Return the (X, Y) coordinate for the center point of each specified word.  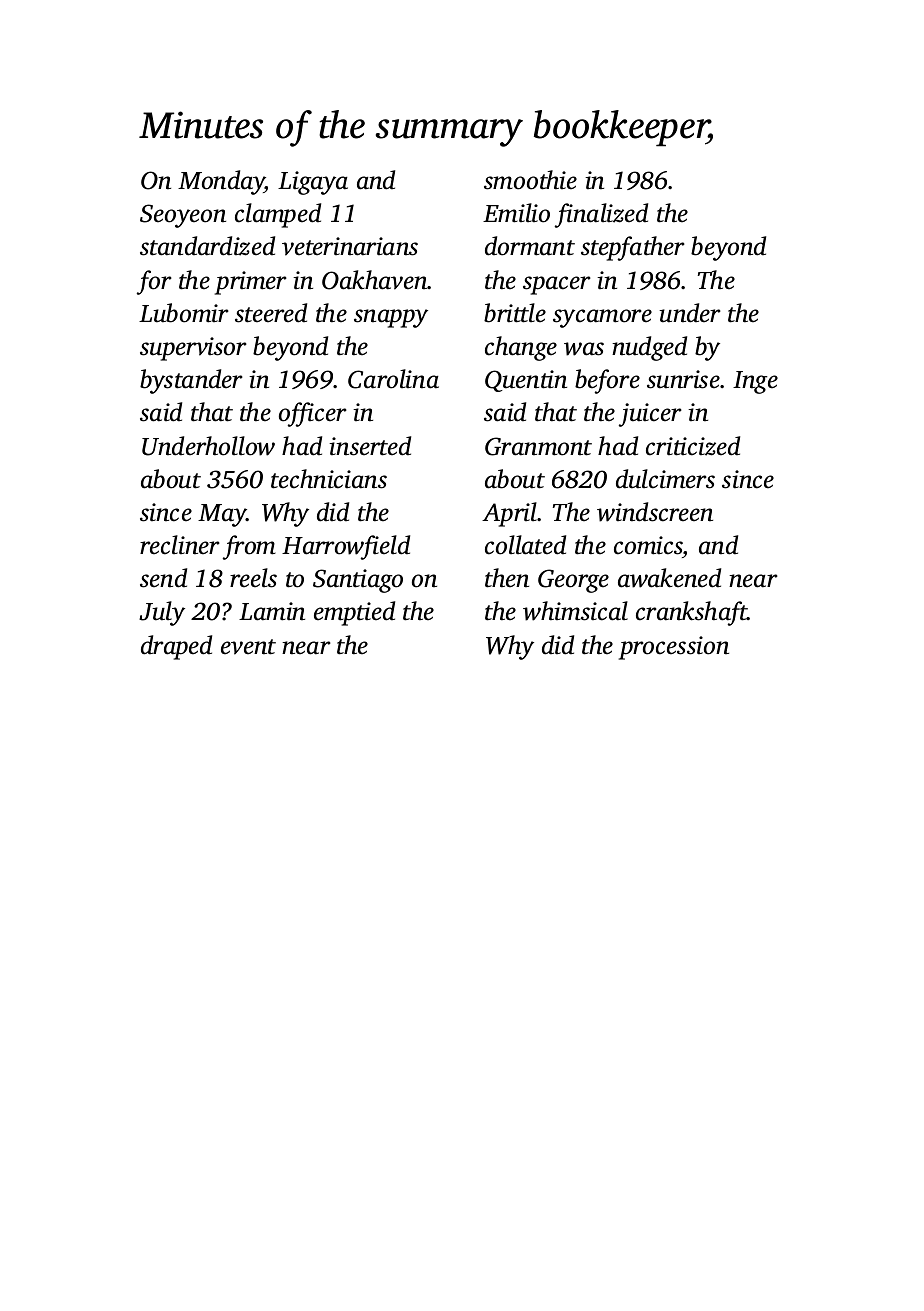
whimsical (575, 611)
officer (313, 414)
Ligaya (313, 183)
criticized (693, 446)
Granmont (538, 446)
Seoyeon (183, 216)
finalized (601, 215)
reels (253, 578)
